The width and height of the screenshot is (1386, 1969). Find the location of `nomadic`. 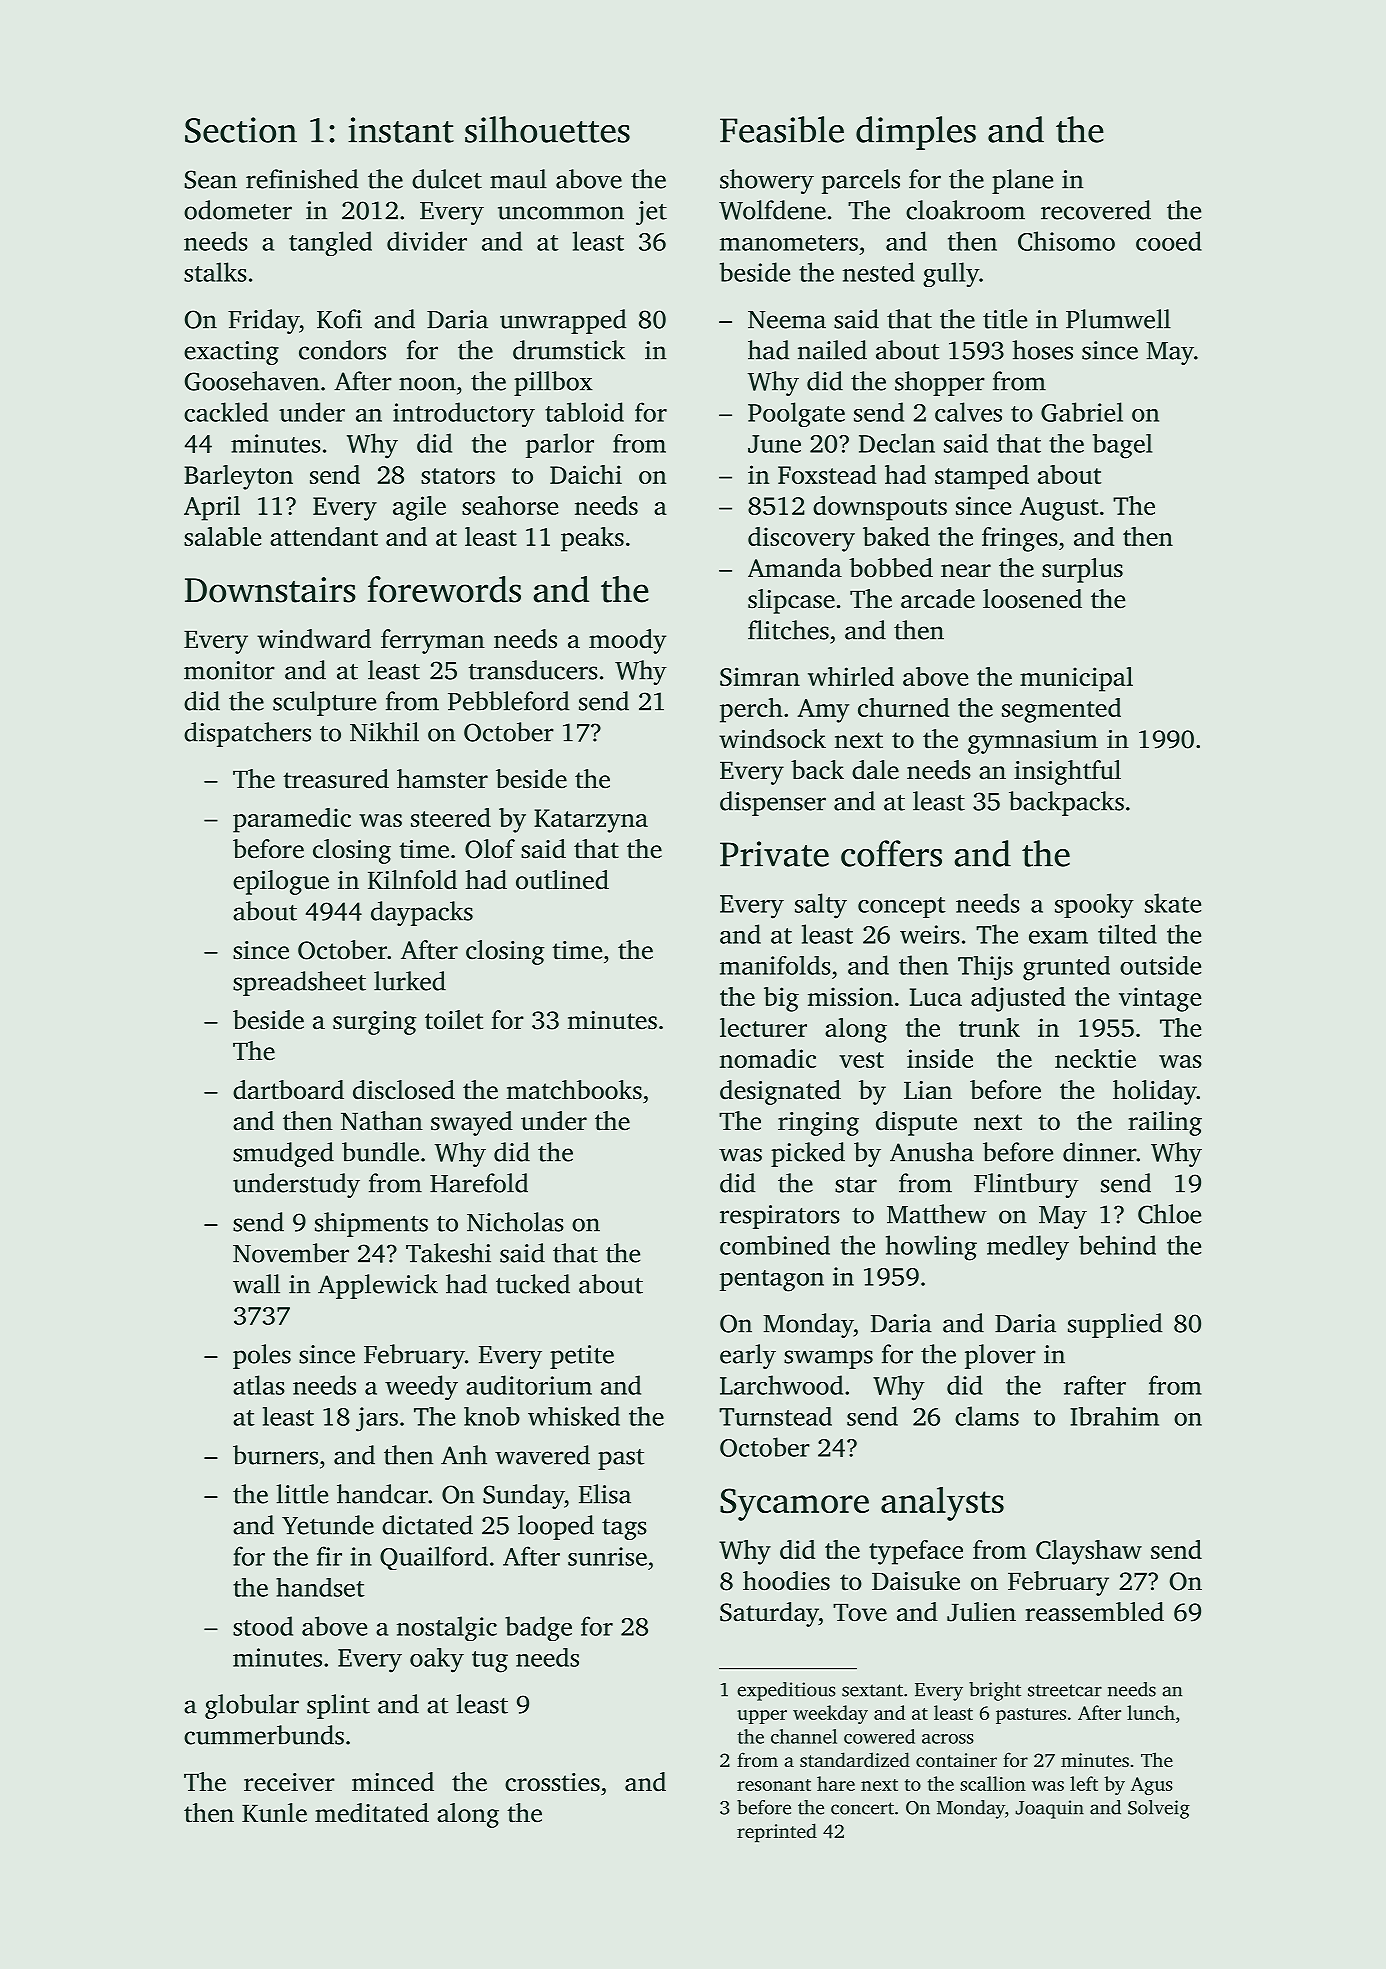

nomadic is located at coordinates (768, 1058).
